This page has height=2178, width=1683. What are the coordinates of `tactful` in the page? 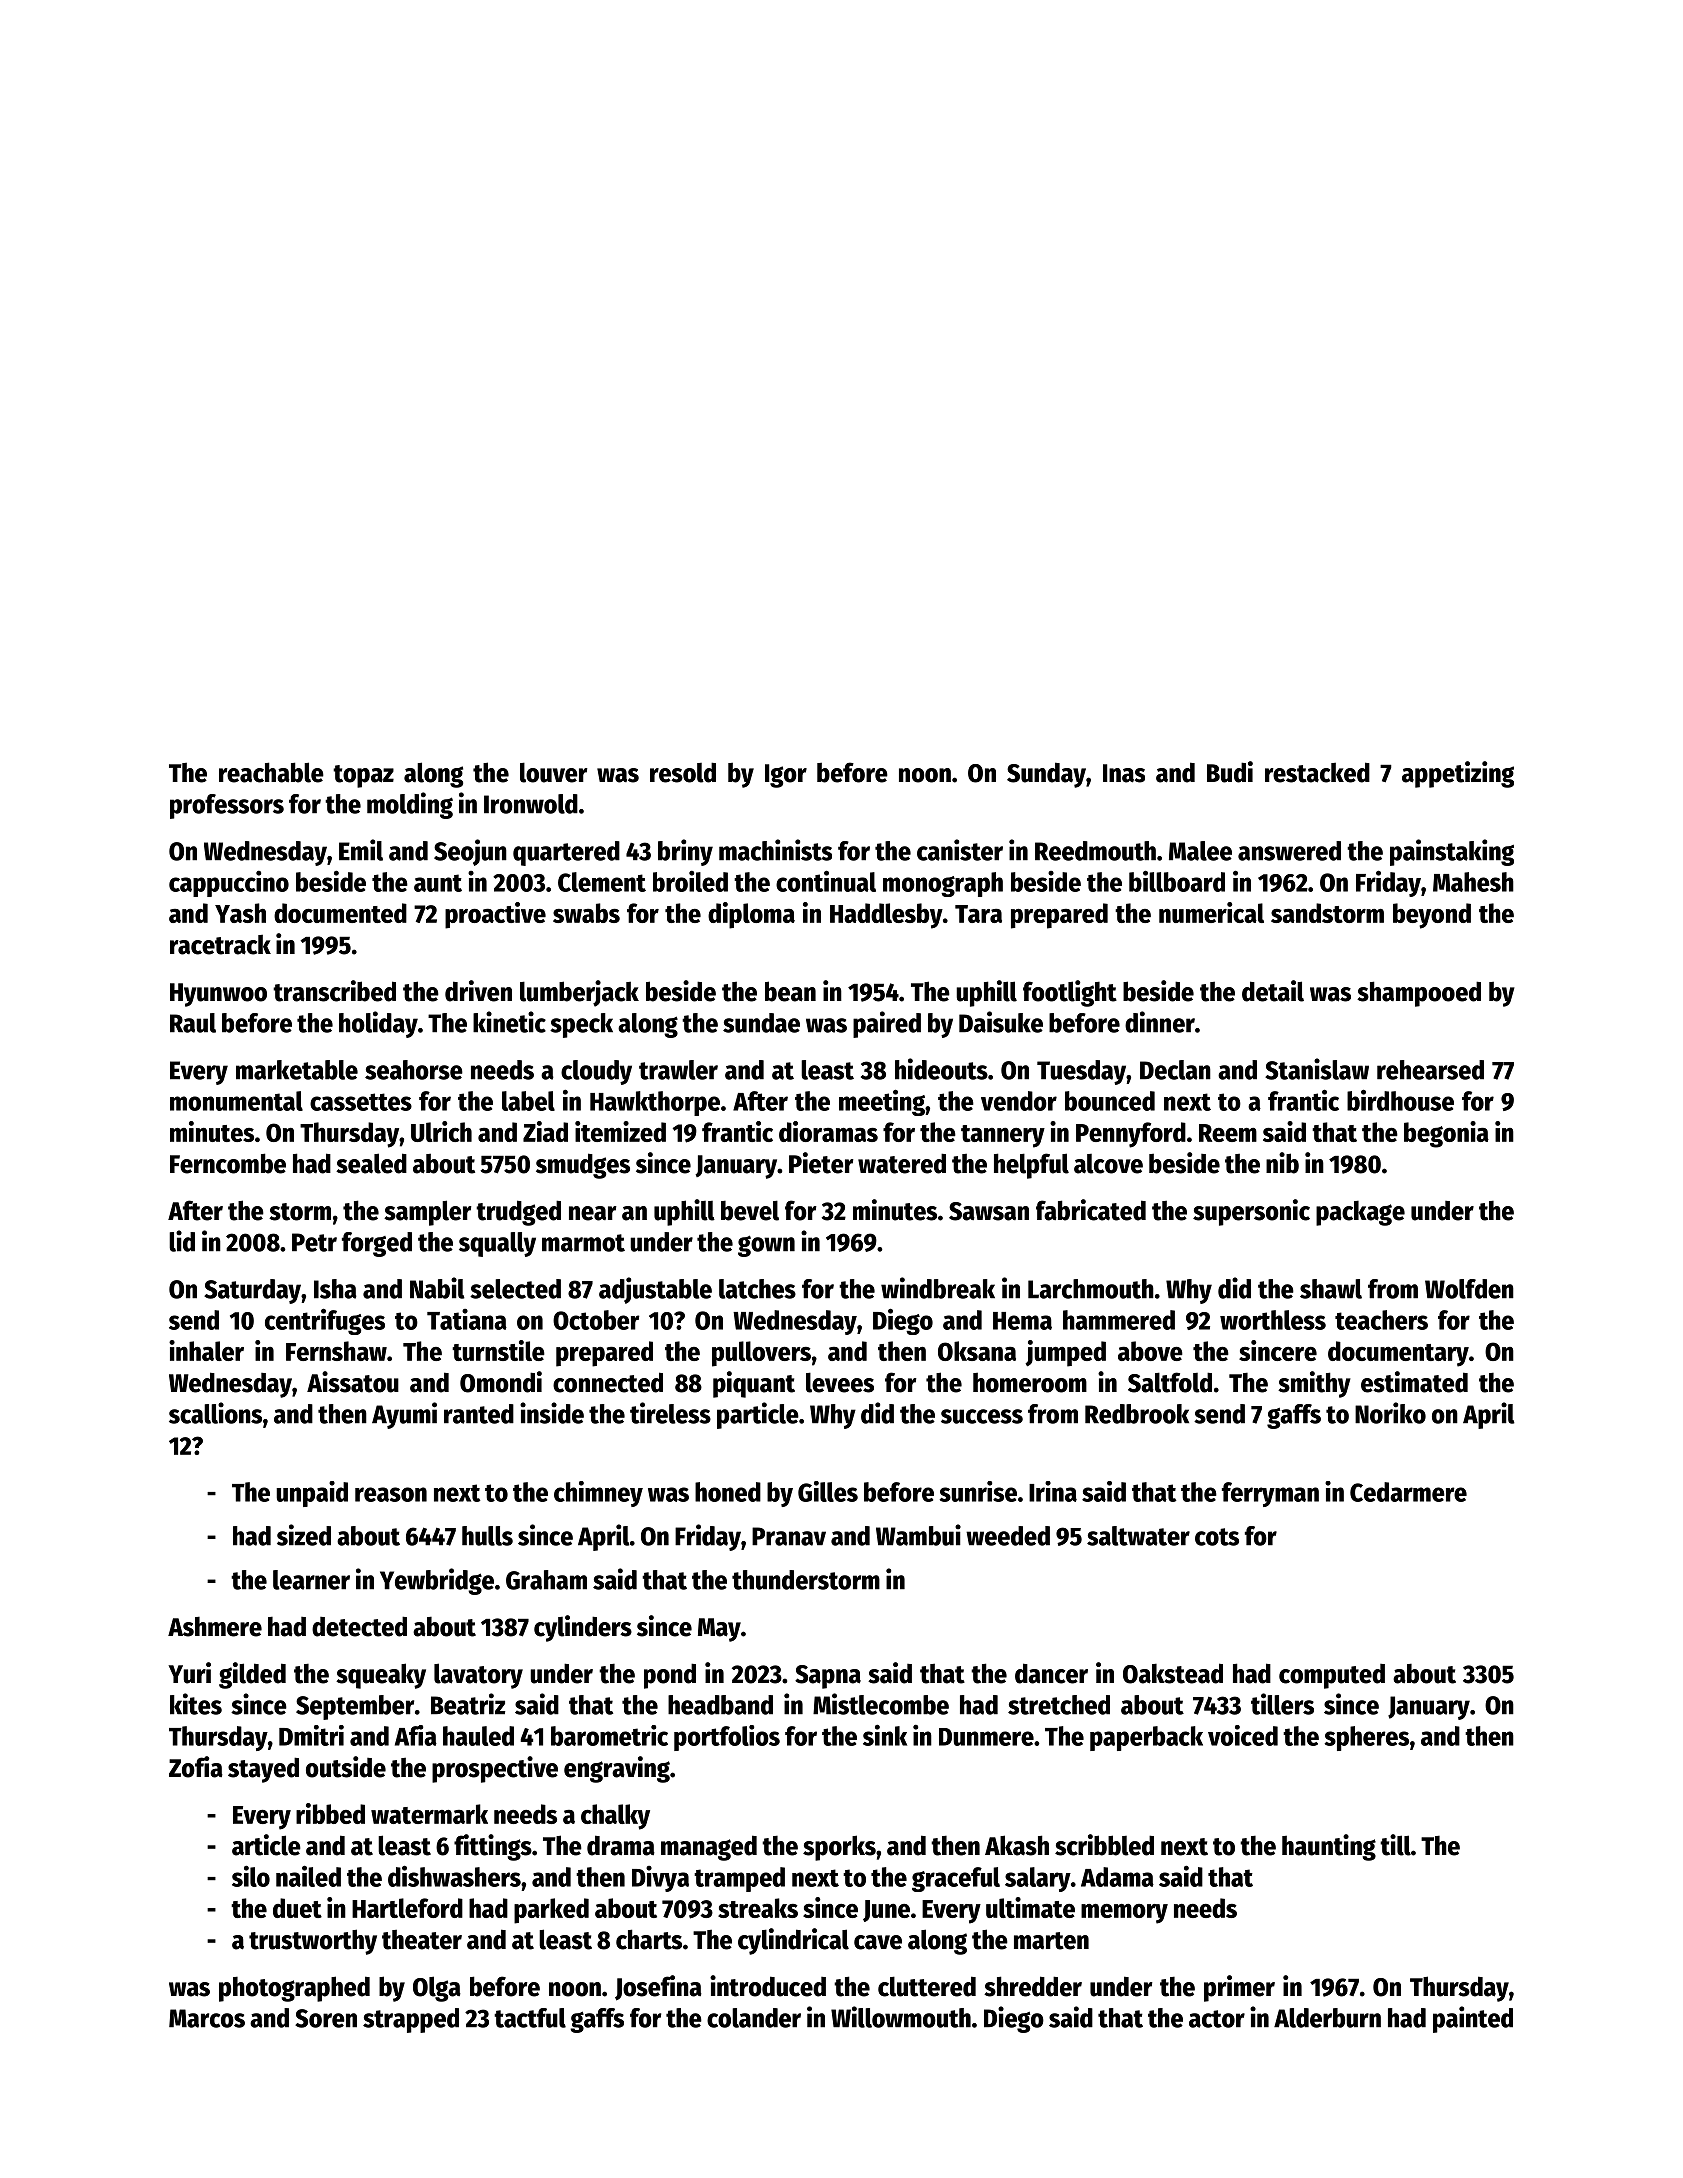 It's located at (530, 2018).
